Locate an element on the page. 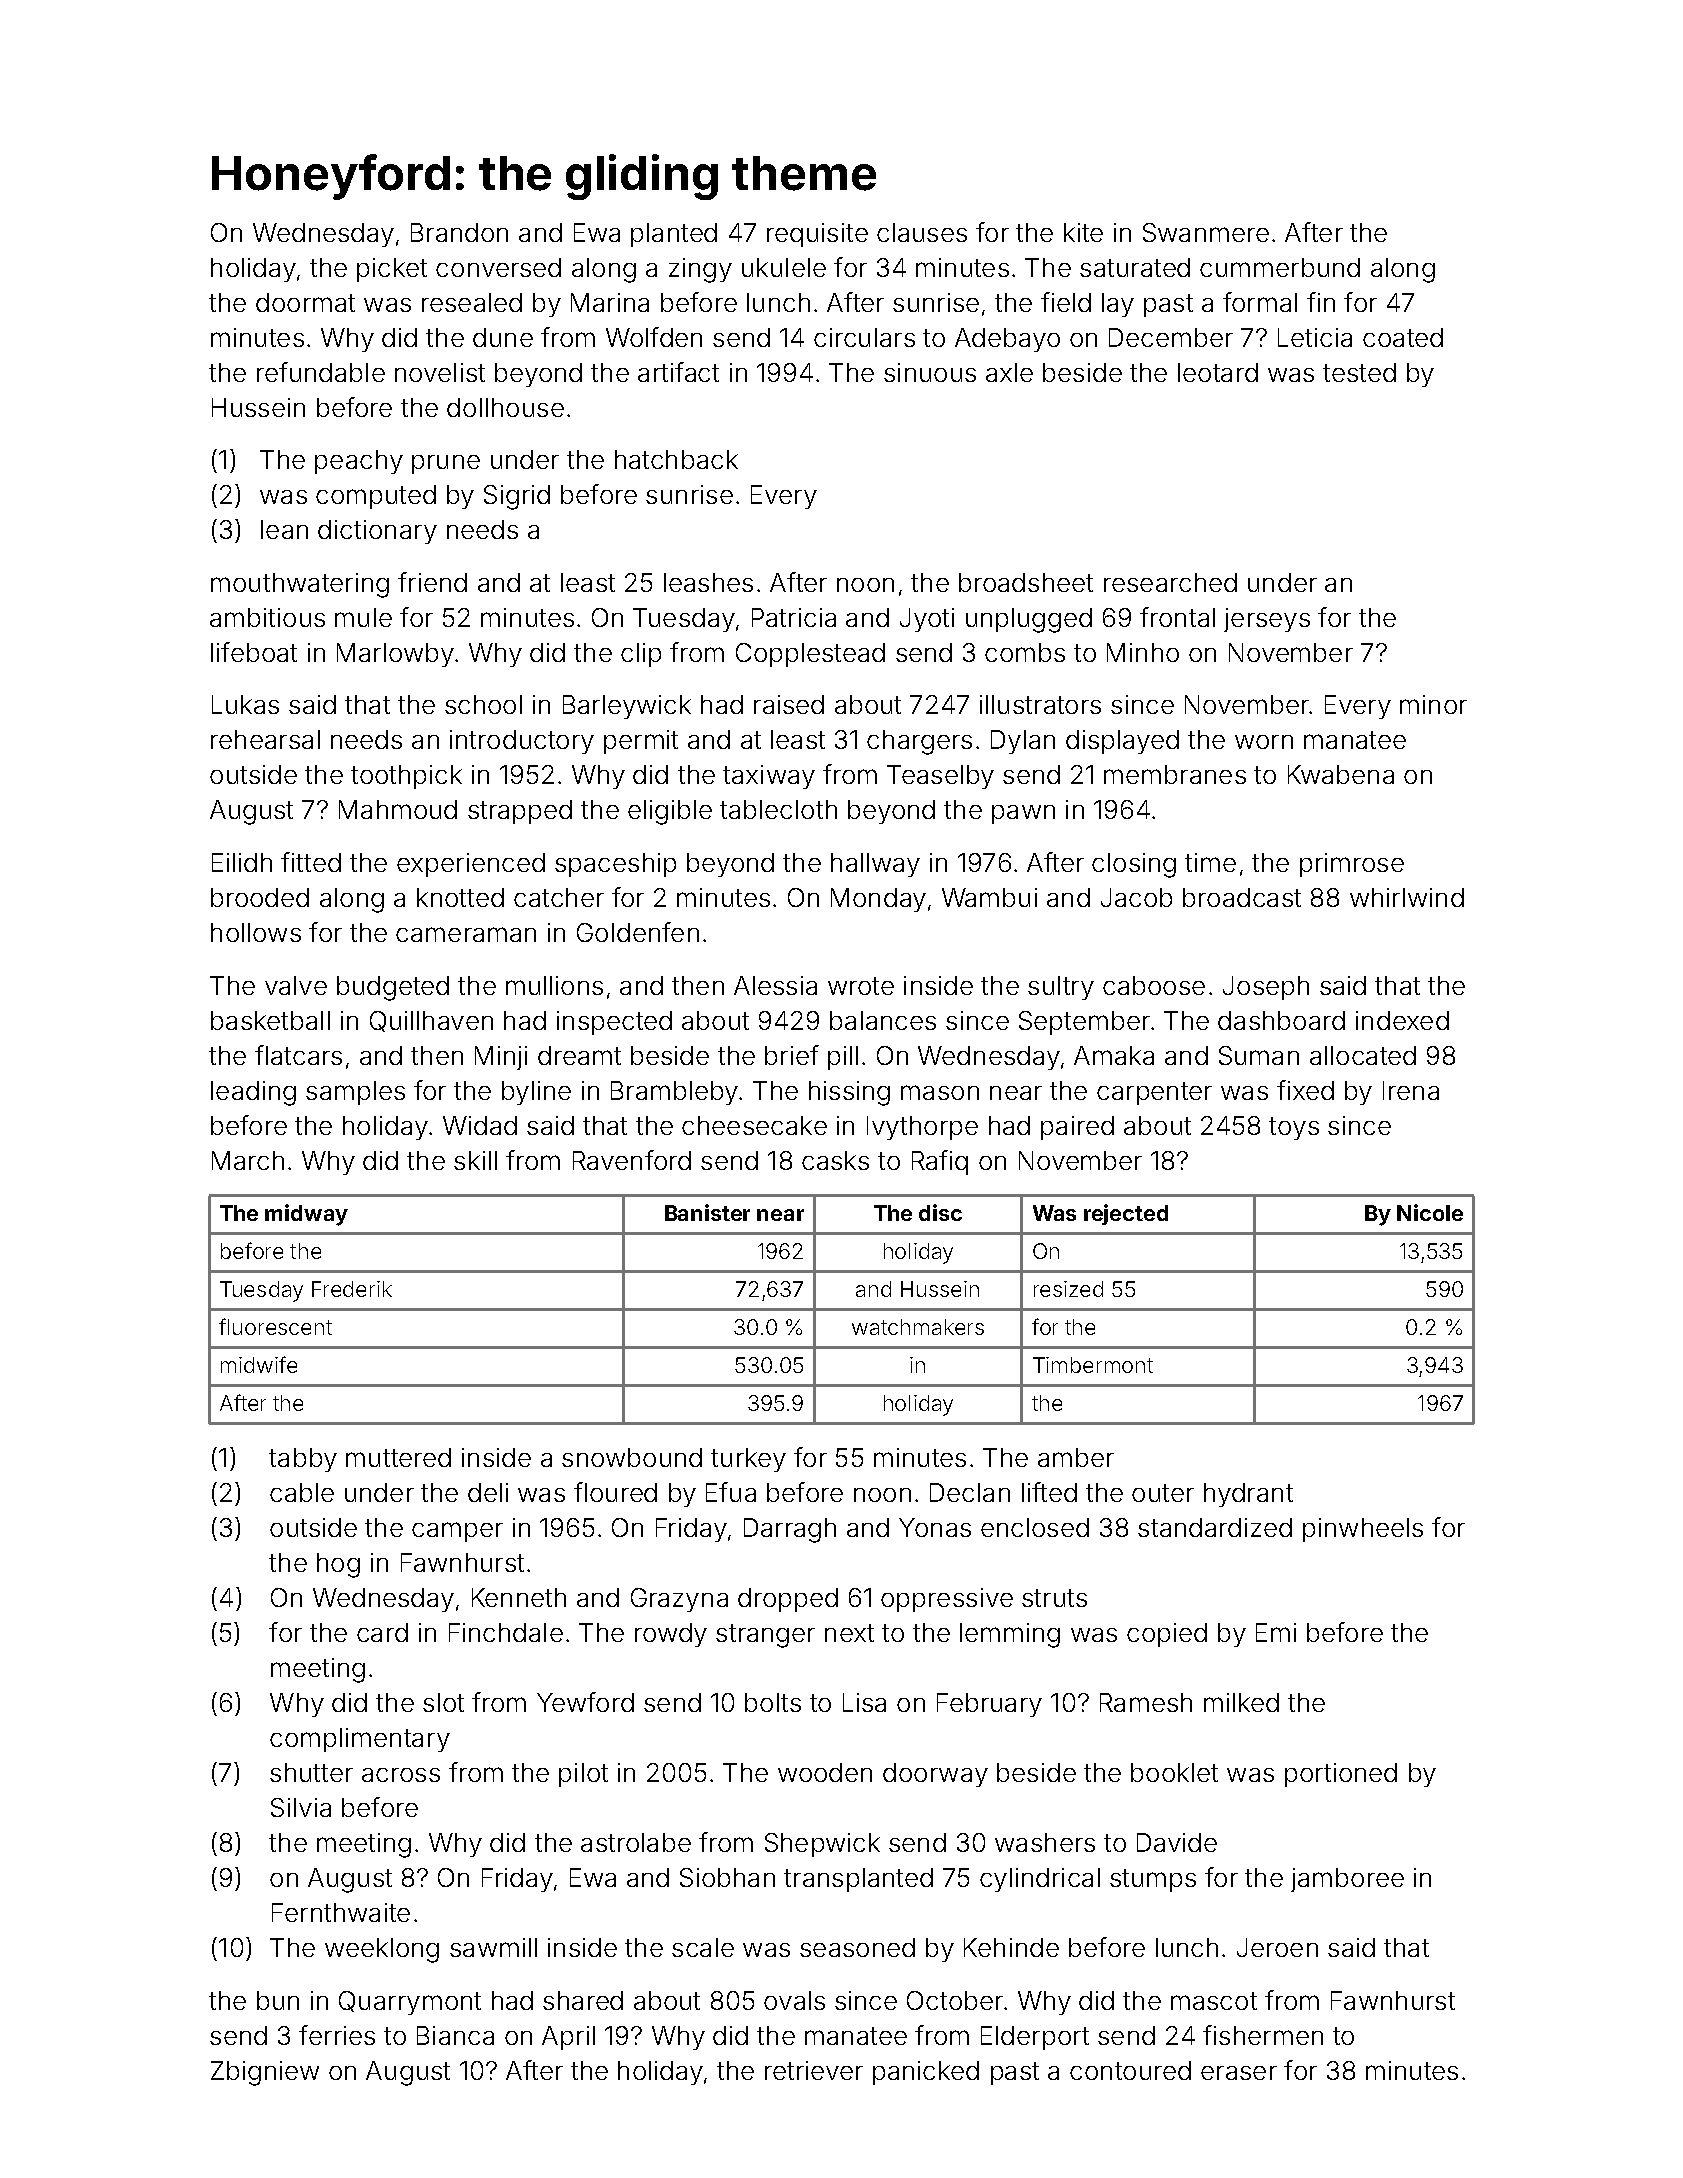 This page has height=2178, width=1683. toothpick is located at coordinates (406, 777).
